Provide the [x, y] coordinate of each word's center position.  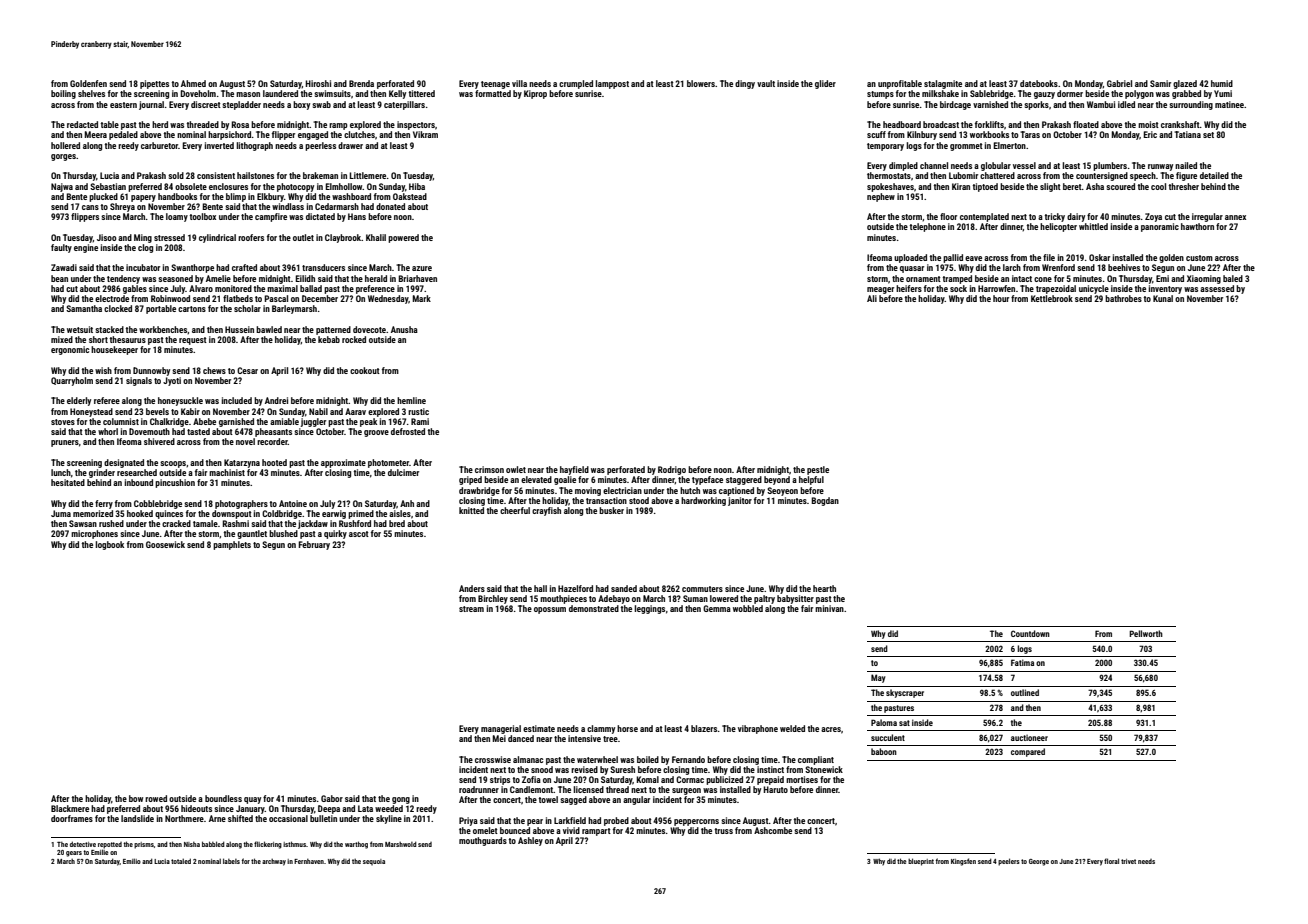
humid [1222, 83]
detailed [1214, 175]
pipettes [154, 84]
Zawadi [64, 267]
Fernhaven [309, 861]
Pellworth [1146, 633]
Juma [61, 513]
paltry [764, 599]
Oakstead [410, 196]
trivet [1128, 861]
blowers [701, 83]
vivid [571, 830]
